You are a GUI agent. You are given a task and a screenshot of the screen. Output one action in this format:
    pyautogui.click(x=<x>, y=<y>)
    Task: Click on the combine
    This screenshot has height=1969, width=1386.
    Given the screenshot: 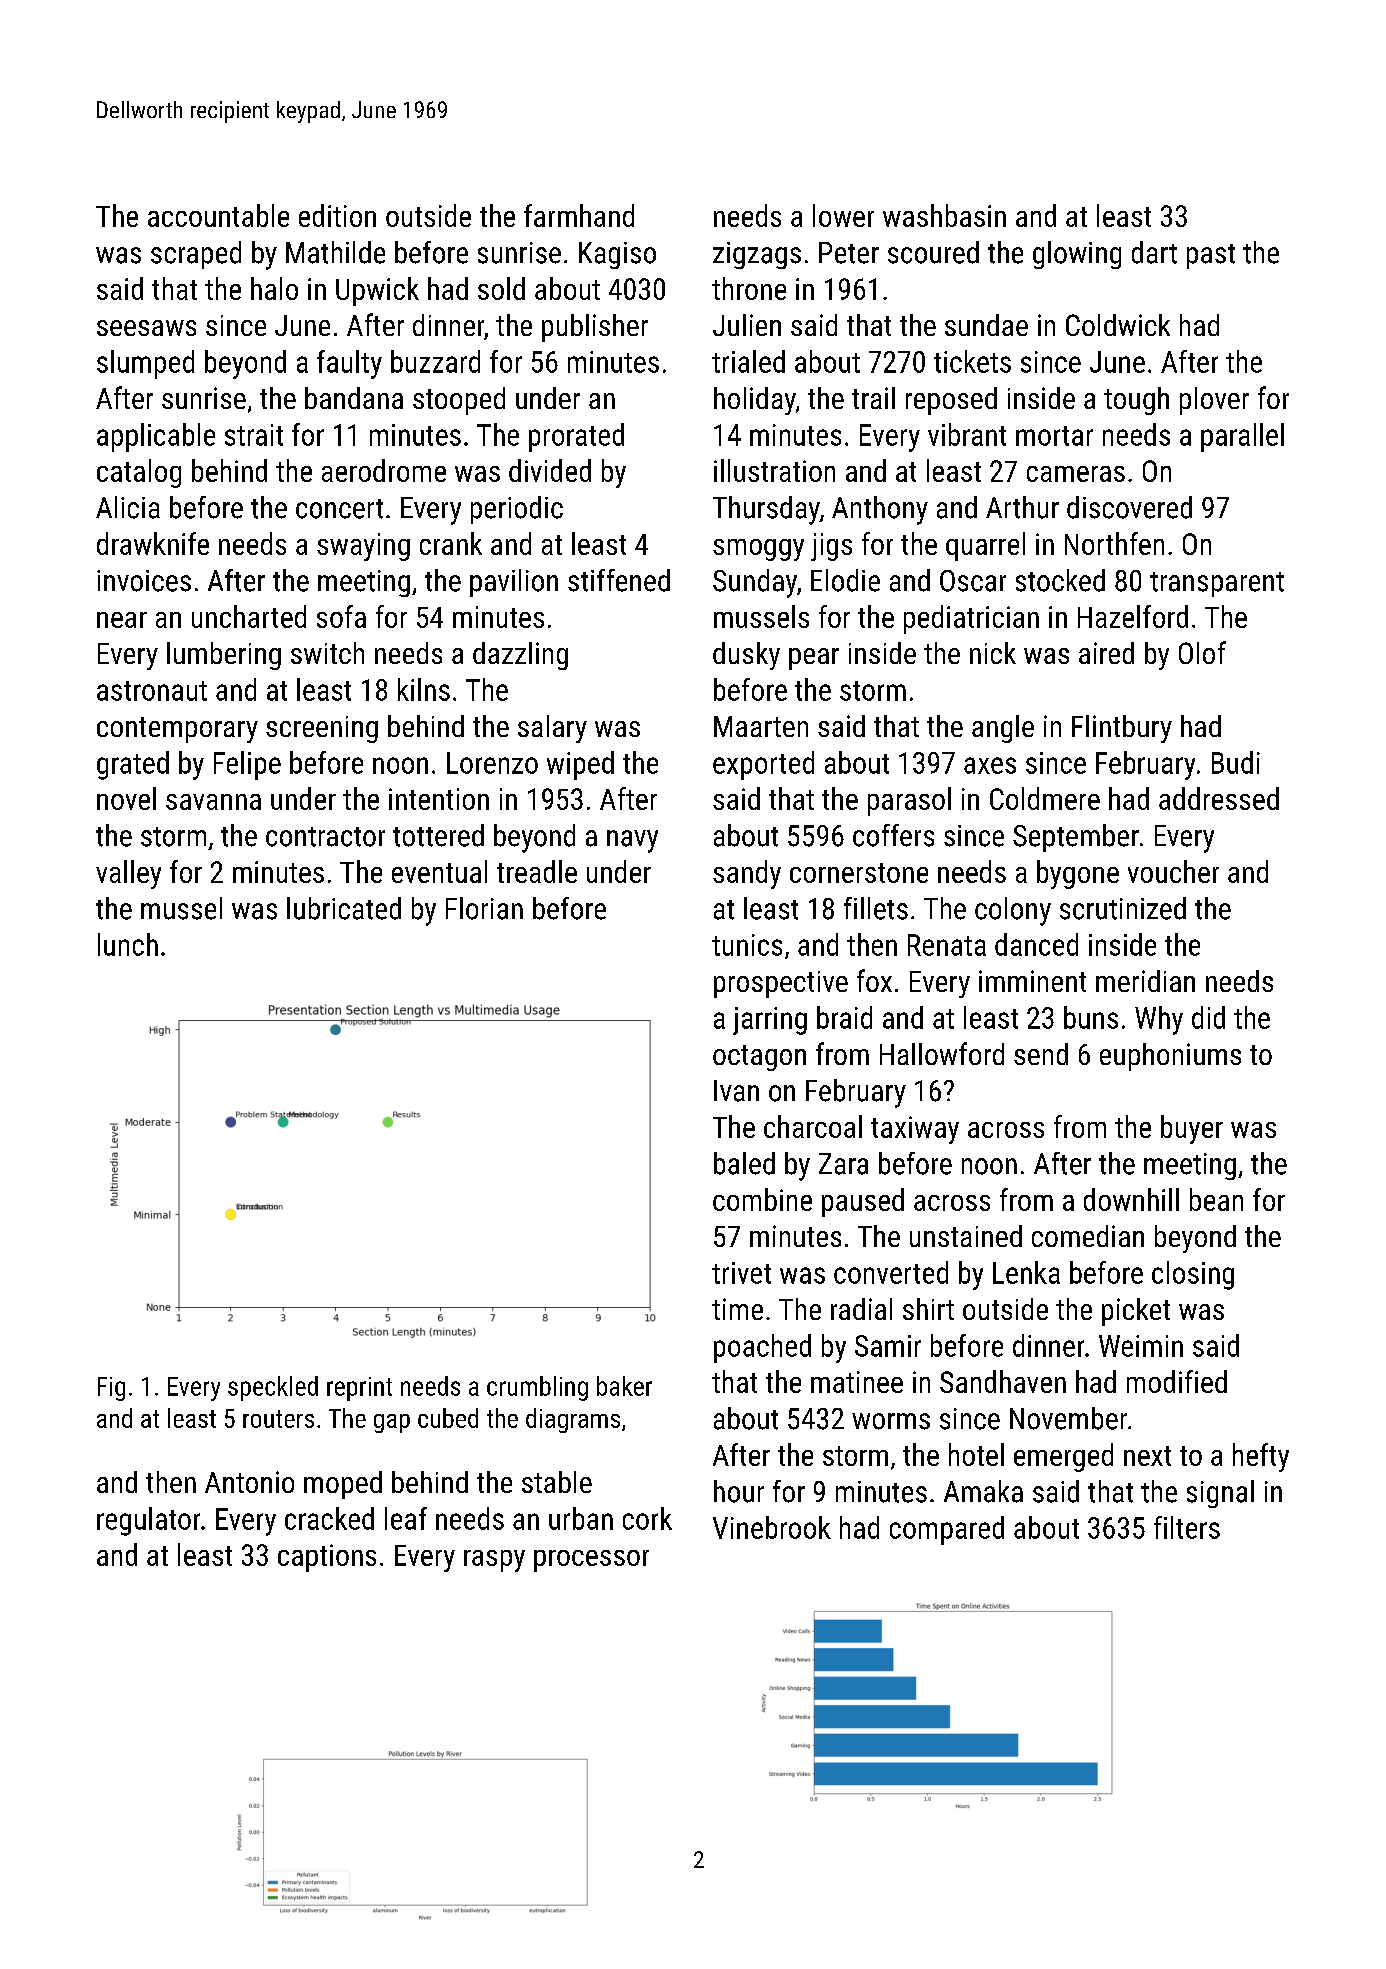 What is the action you would take?
    pyautogui.click(x=762, y=1199)
